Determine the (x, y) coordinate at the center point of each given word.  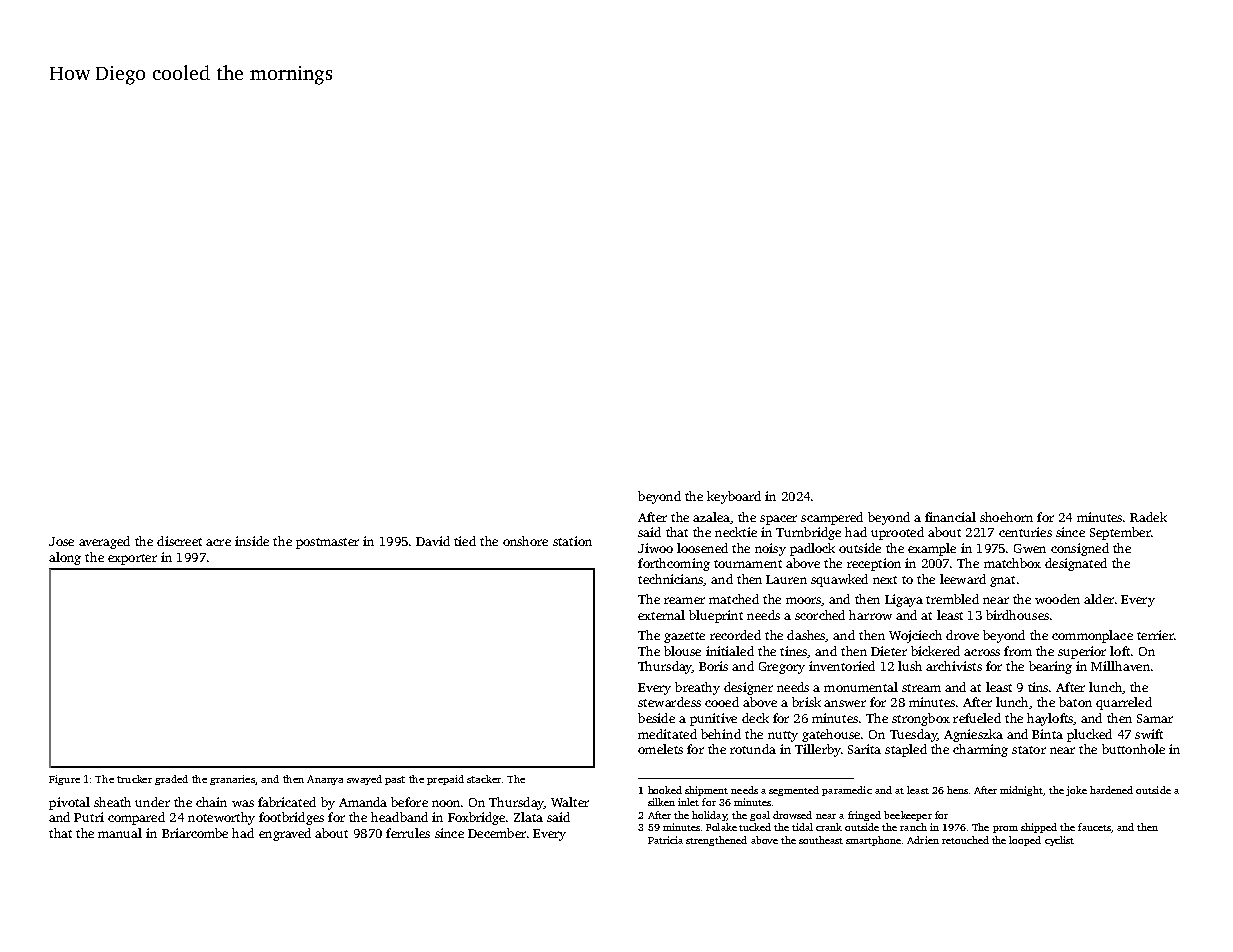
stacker (484, 779)
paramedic (847, 791)
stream (921, 688)
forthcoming (674, 564)
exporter (132, 559)
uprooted (897, 533)
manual (120, 833)
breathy (697, 688)
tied (465, 541)
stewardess (669, 702)
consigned (1080, 549)
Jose (61, 541)
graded (171, 780)
